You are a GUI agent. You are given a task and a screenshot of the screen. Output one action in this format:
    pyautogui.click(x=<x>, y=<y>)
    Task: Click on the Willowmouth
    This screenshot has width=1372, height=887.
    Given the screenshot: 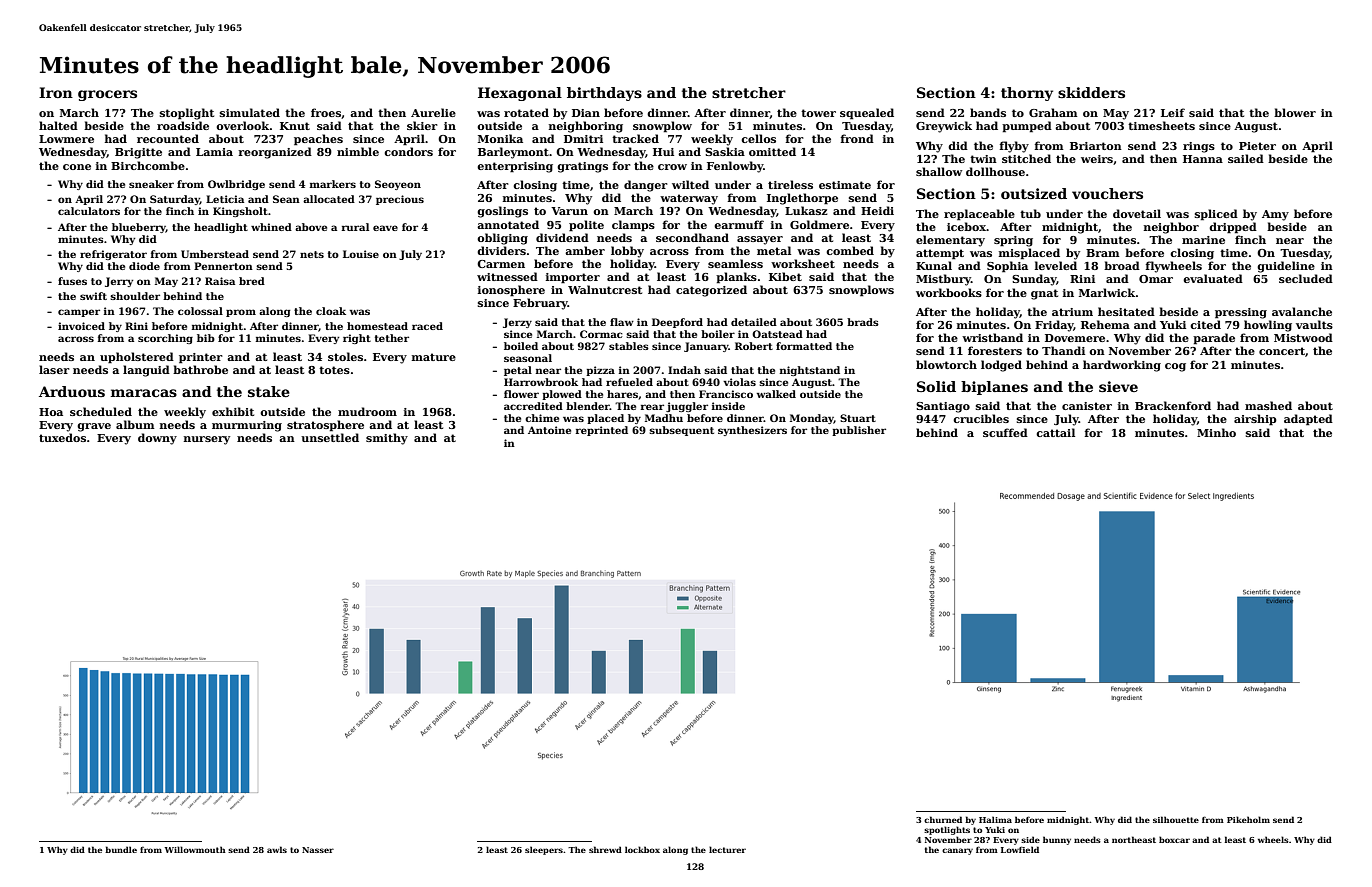 What is the action you would take?
    pyautogui.click(x=195, y=849)
